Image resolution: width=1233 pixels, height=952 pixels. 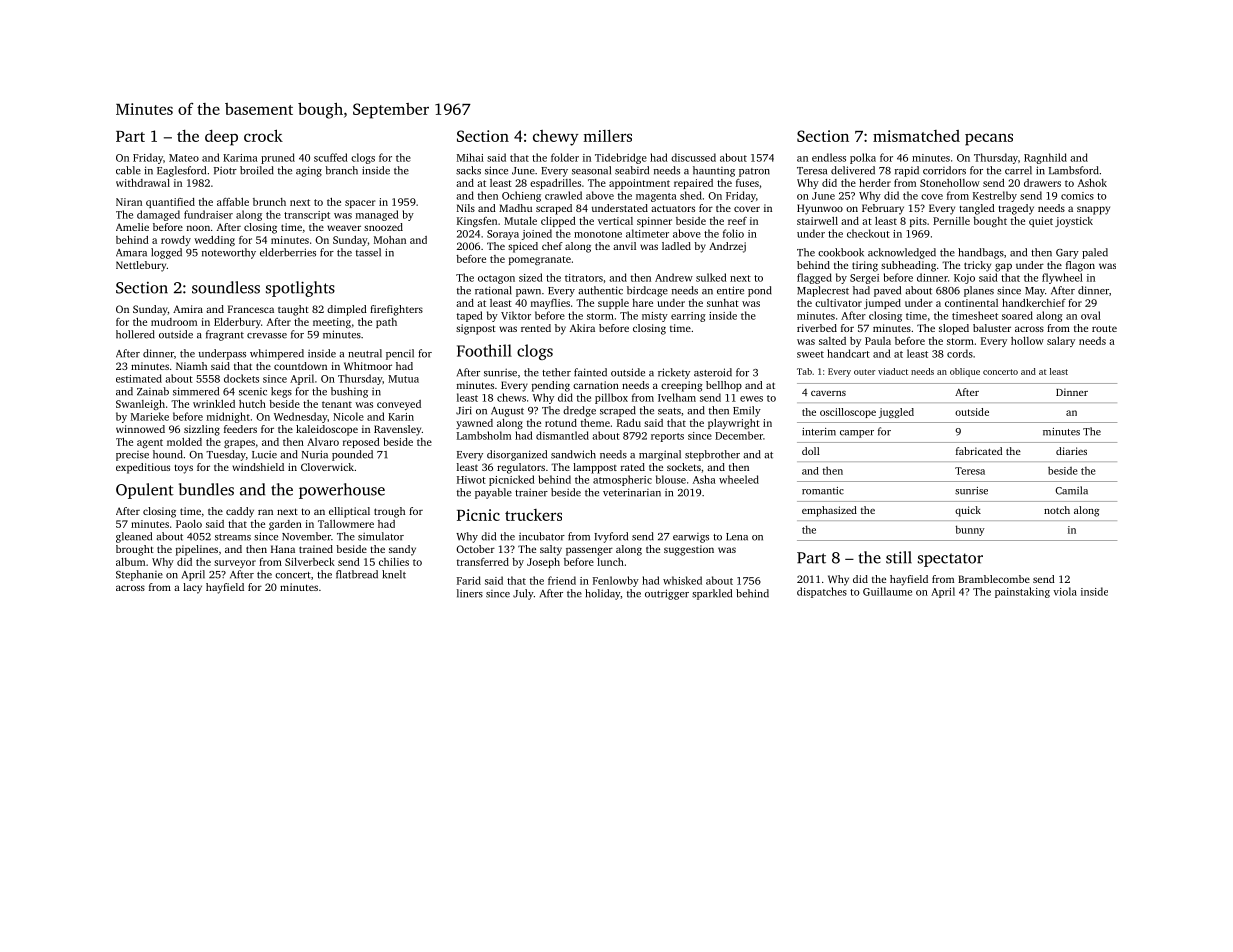 I want to click on suggestion, so click(x=689, y=550).
